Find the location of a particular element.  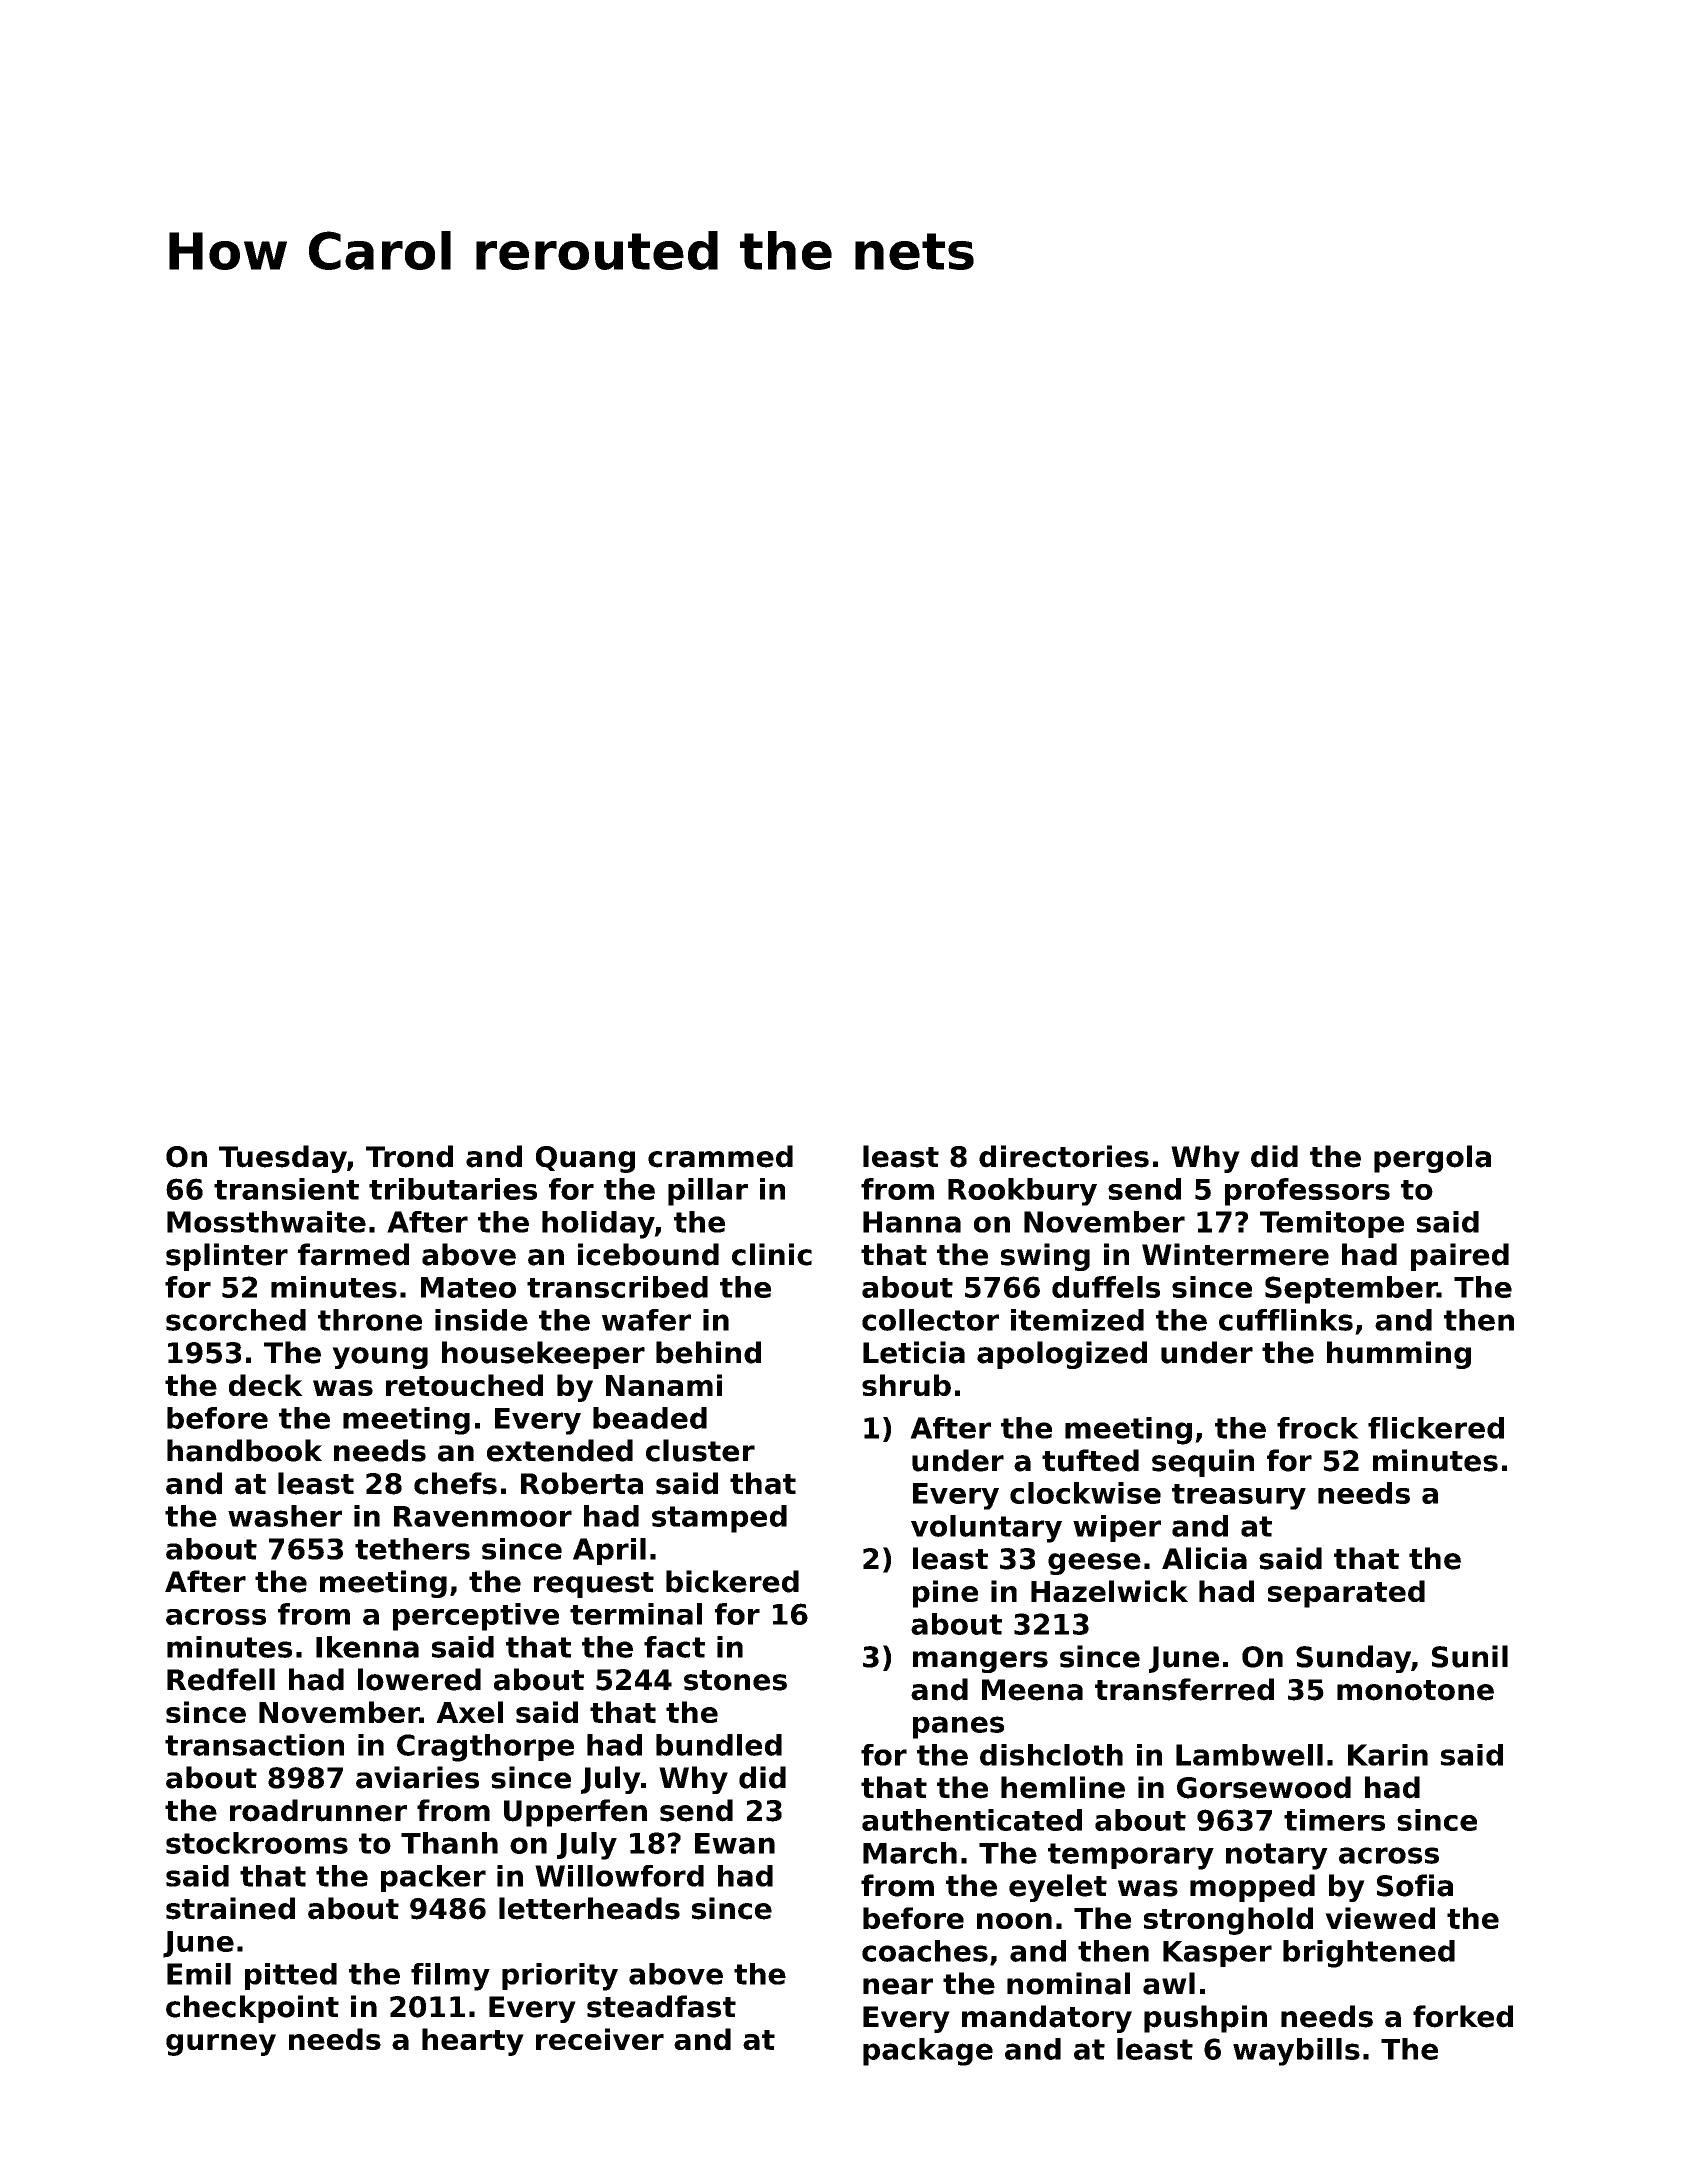

separated is located at coordinates (1346, 1594).
